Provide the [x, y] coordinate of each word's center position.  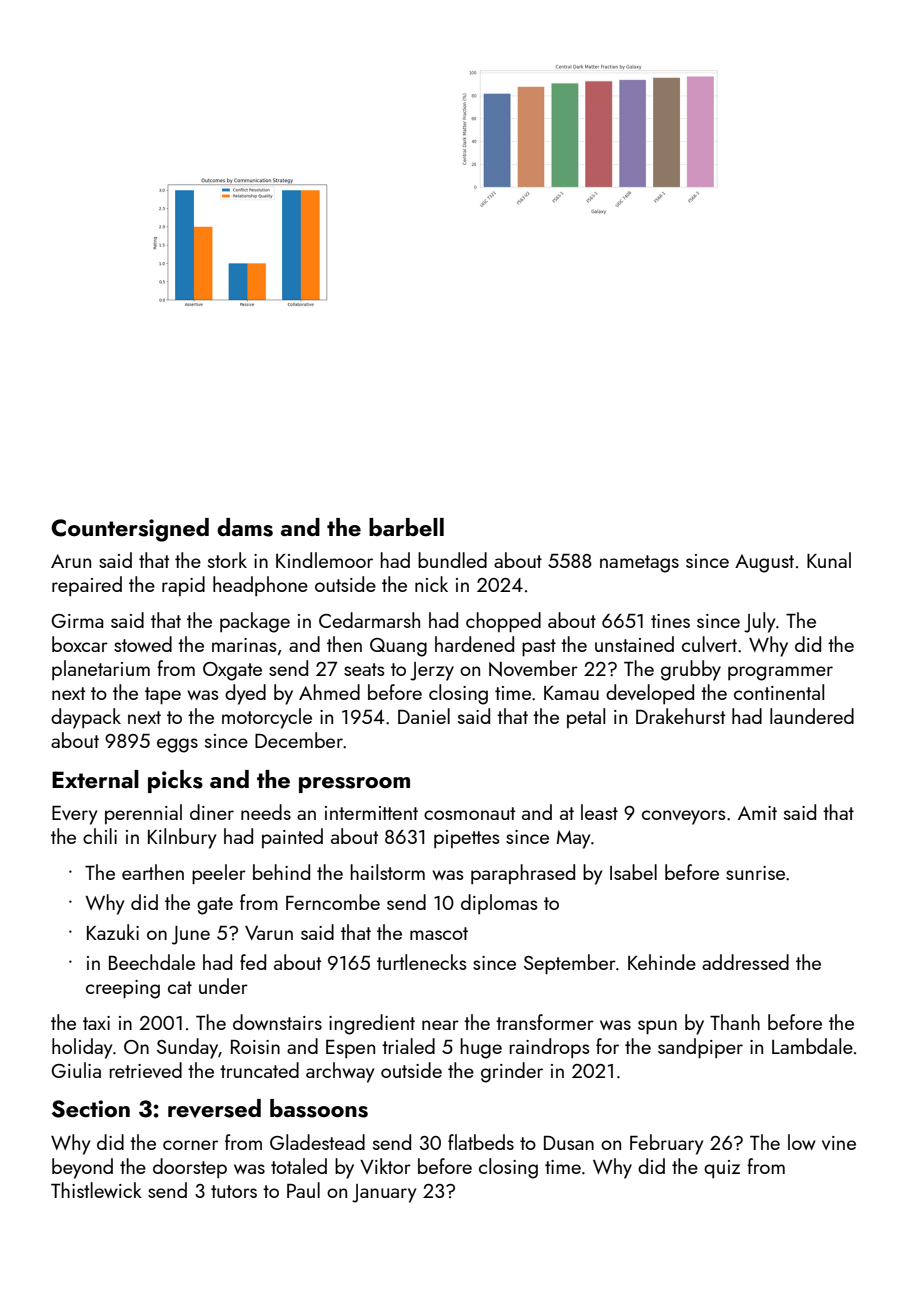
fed [253, 962]
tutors [234, 1191]
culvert [709, 644]
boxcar [80, 644]
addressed [745, 962]
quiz [722, 1169]
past [539, 648]
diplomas [499, 904]
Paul [303, 1190]
